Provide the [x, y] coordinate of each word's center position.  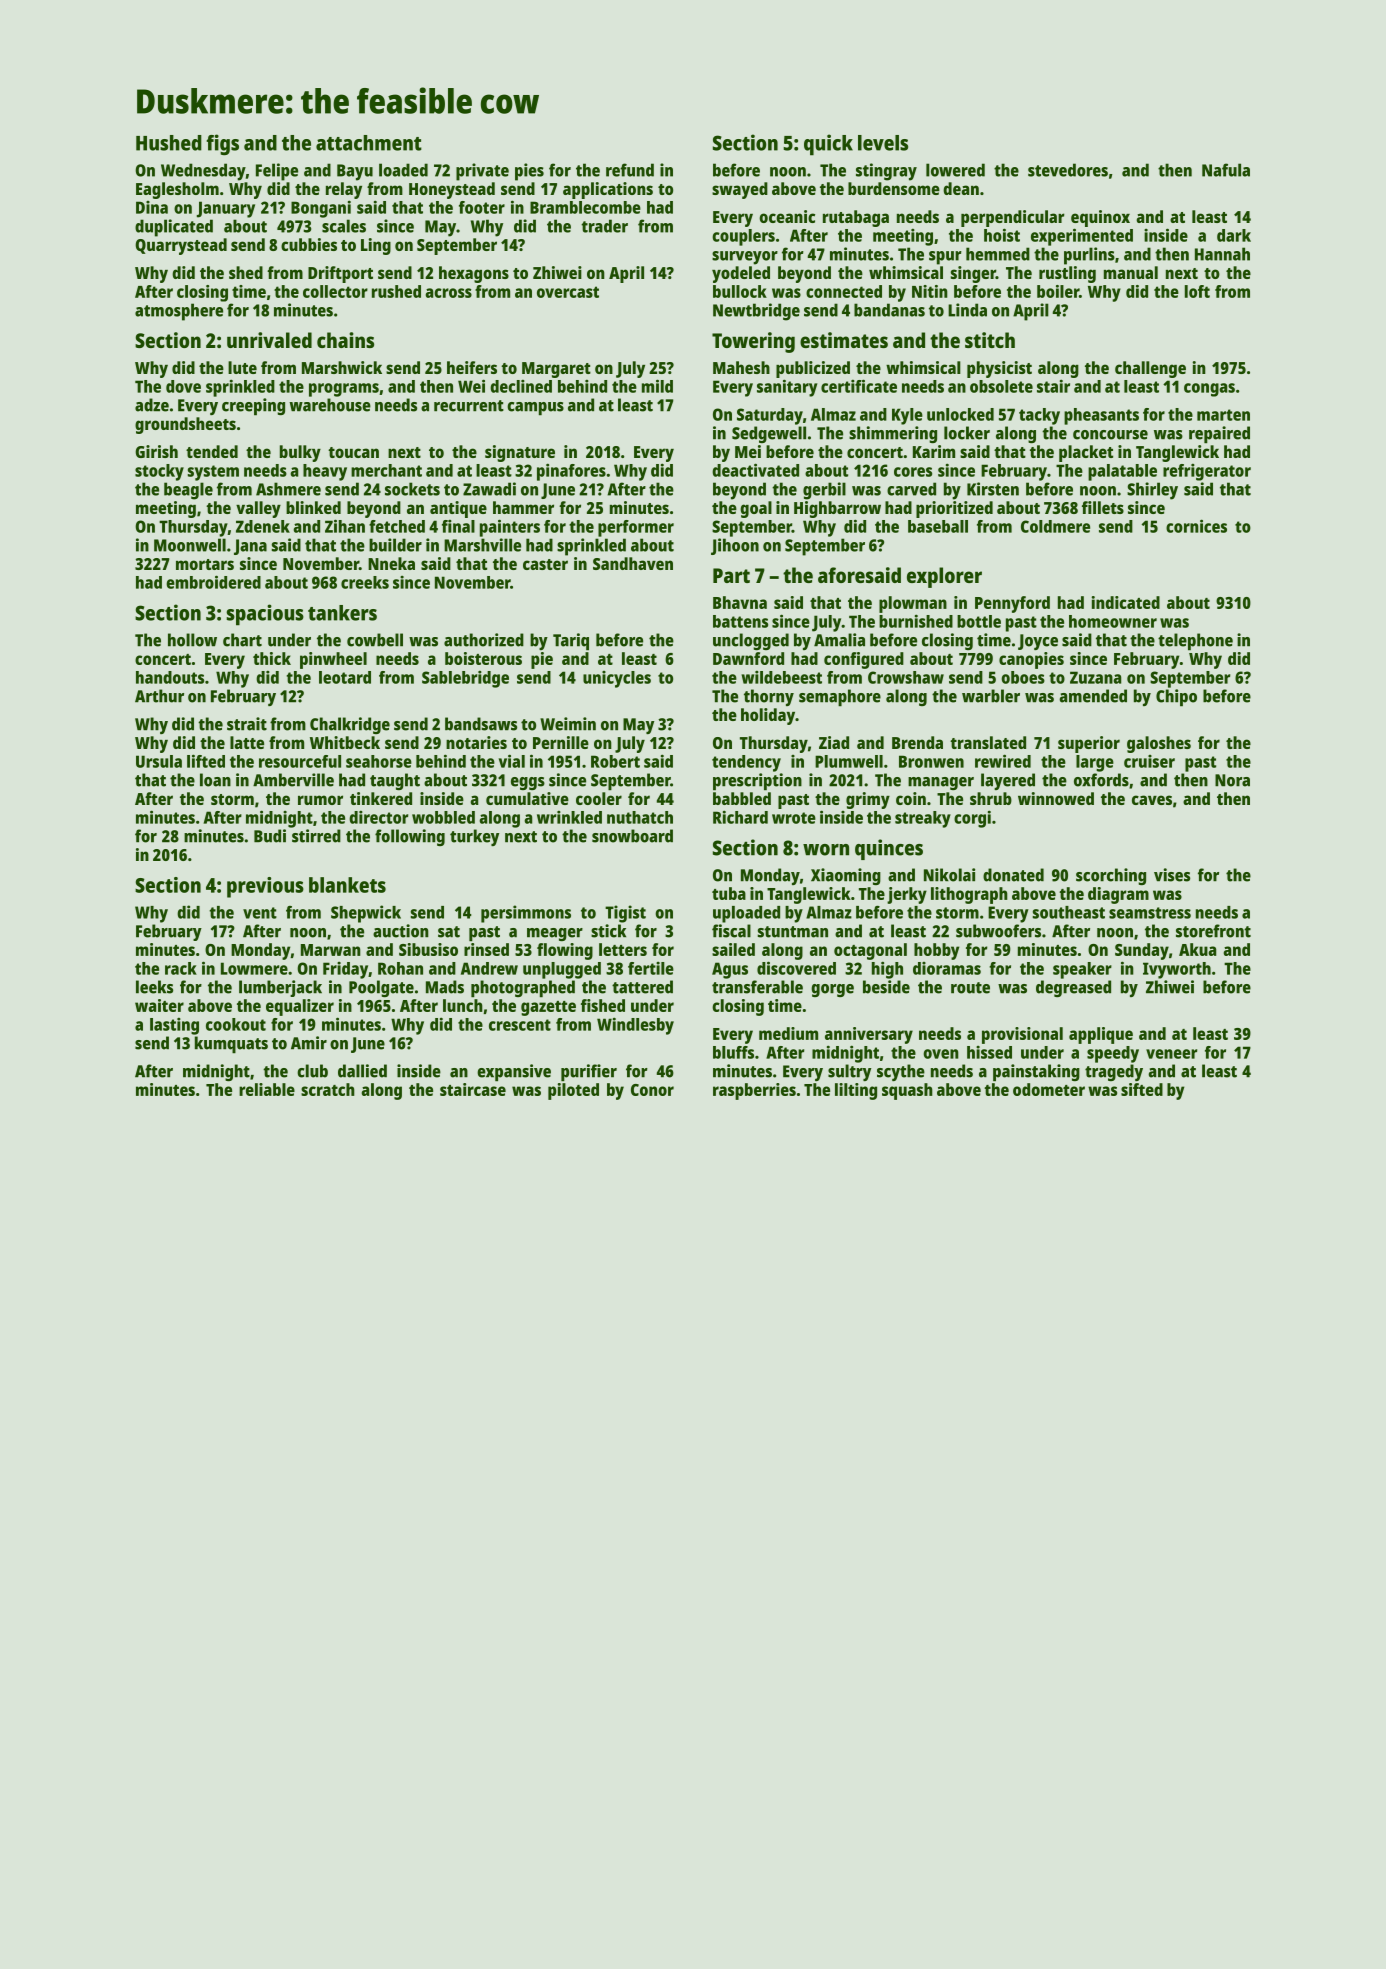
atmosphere [179, 312]
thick [272, 658]
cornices [1196, 526]
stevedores [1068, 170]
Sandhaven [633, 563]
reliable [267, 1089]
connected [844, 291]
